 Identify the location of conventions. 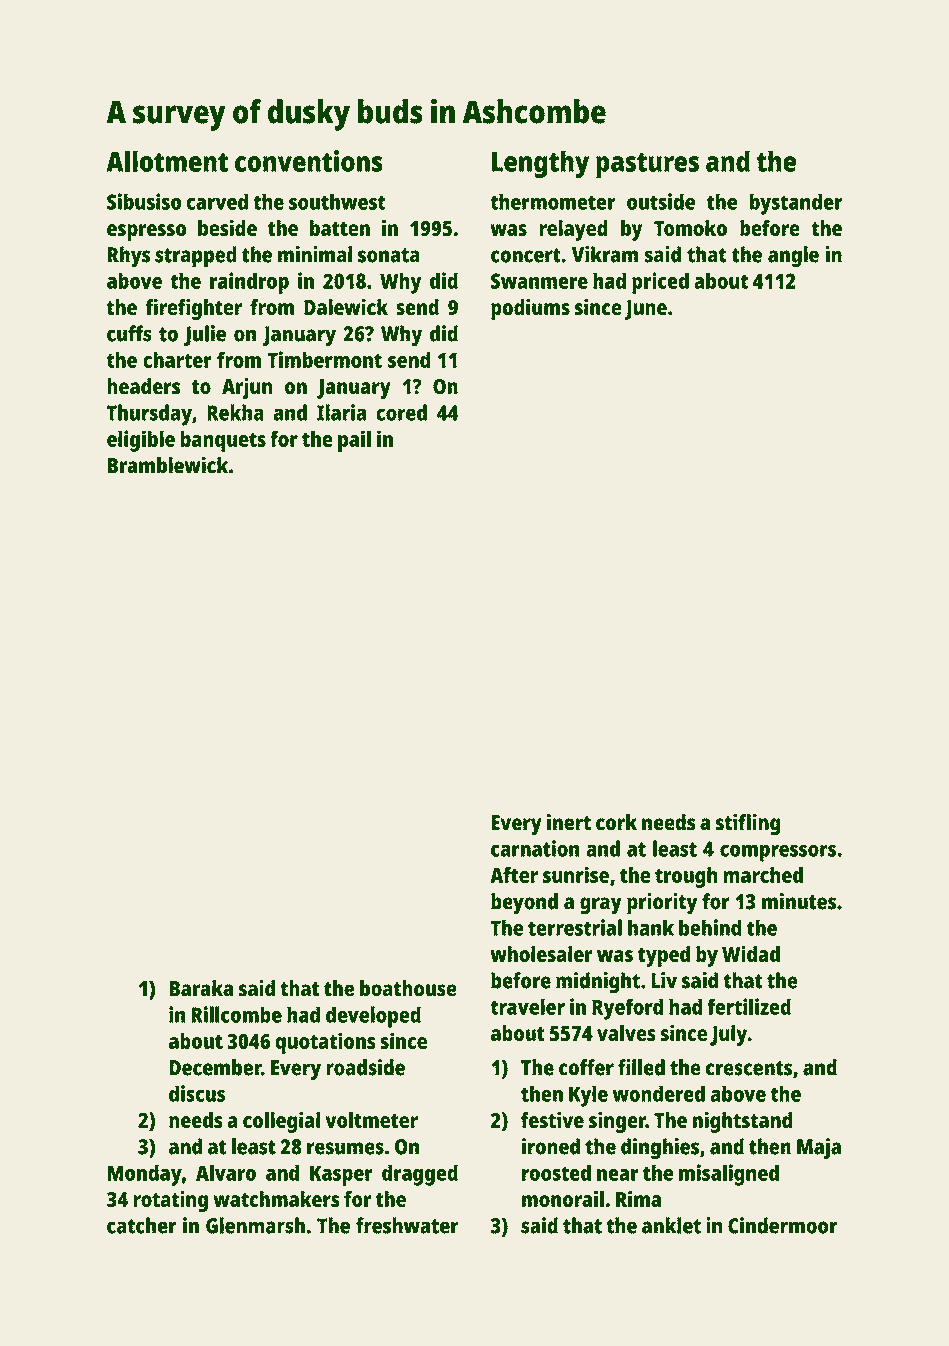
(309, 161).
